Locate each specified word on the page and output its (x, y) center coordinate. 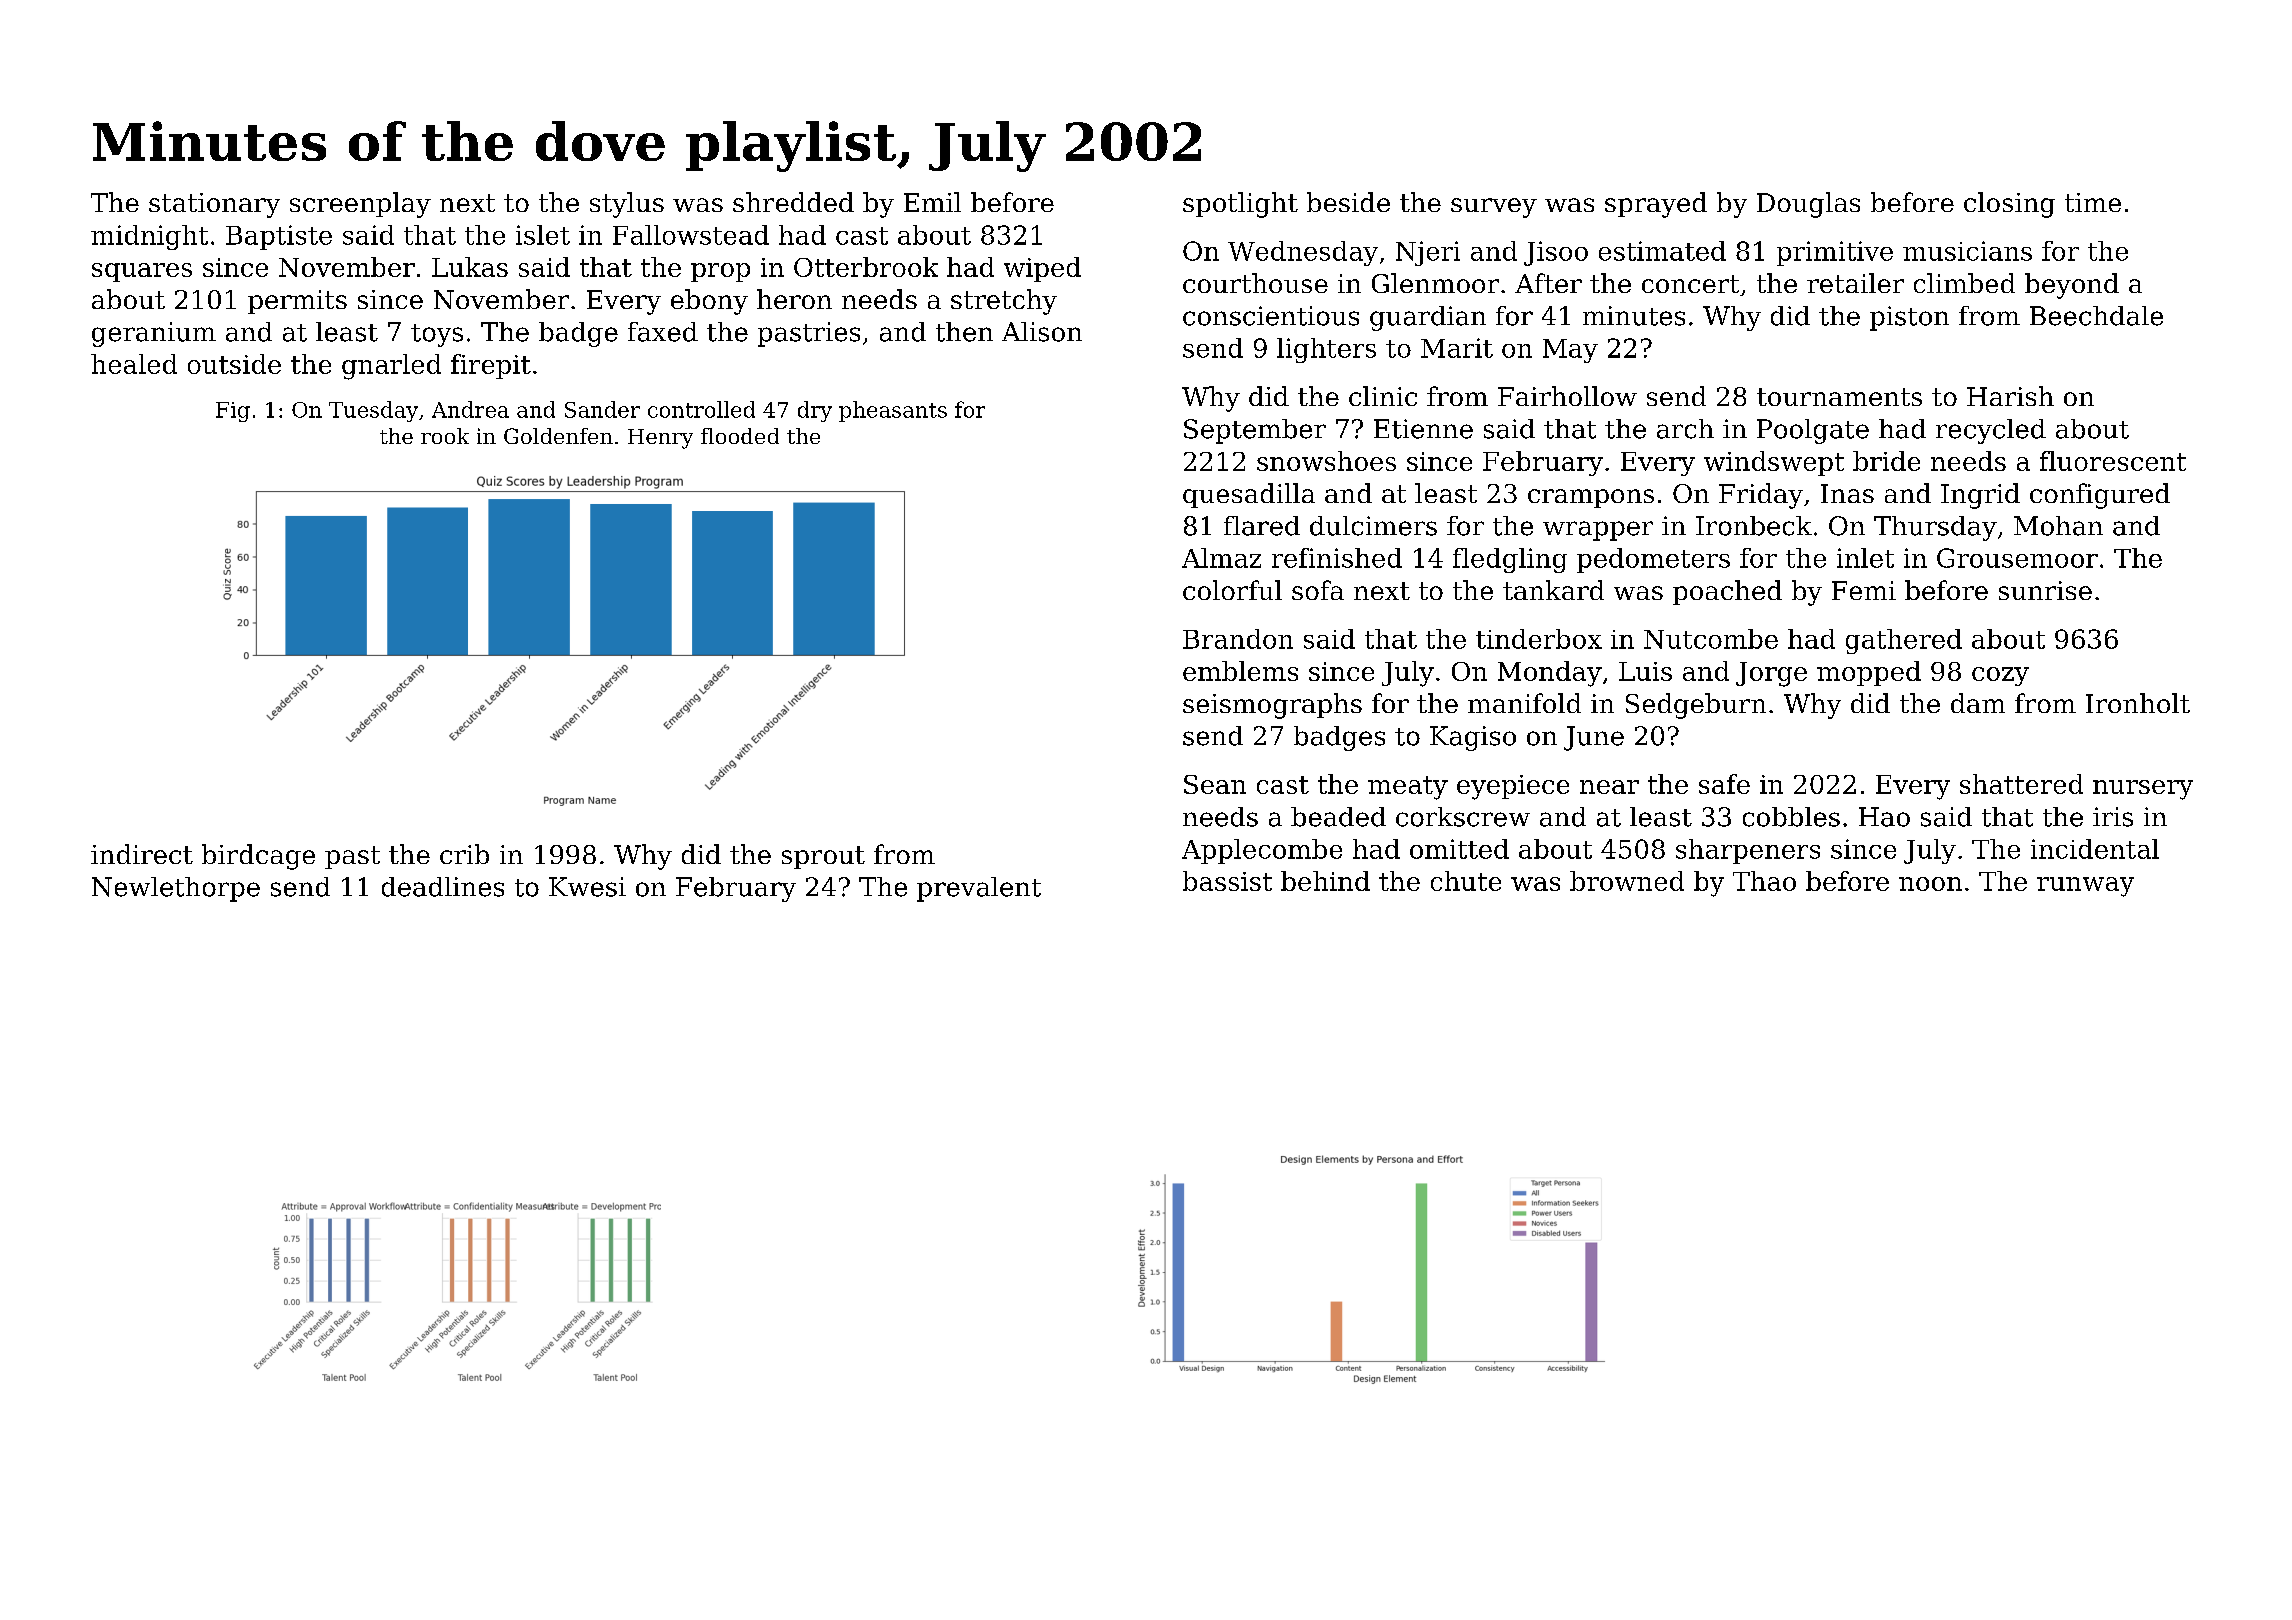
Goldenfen (558, 436)
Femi (1864, 590)
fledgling (1510, 560)
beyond (2072, 286)
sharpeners (1748, 851)
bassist (1227, 881)
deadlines (443, 887)
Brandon (1238, 639)
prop (720, 272)
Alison (1042, 332)
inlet (1865, 558)
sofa (1318, 590)
